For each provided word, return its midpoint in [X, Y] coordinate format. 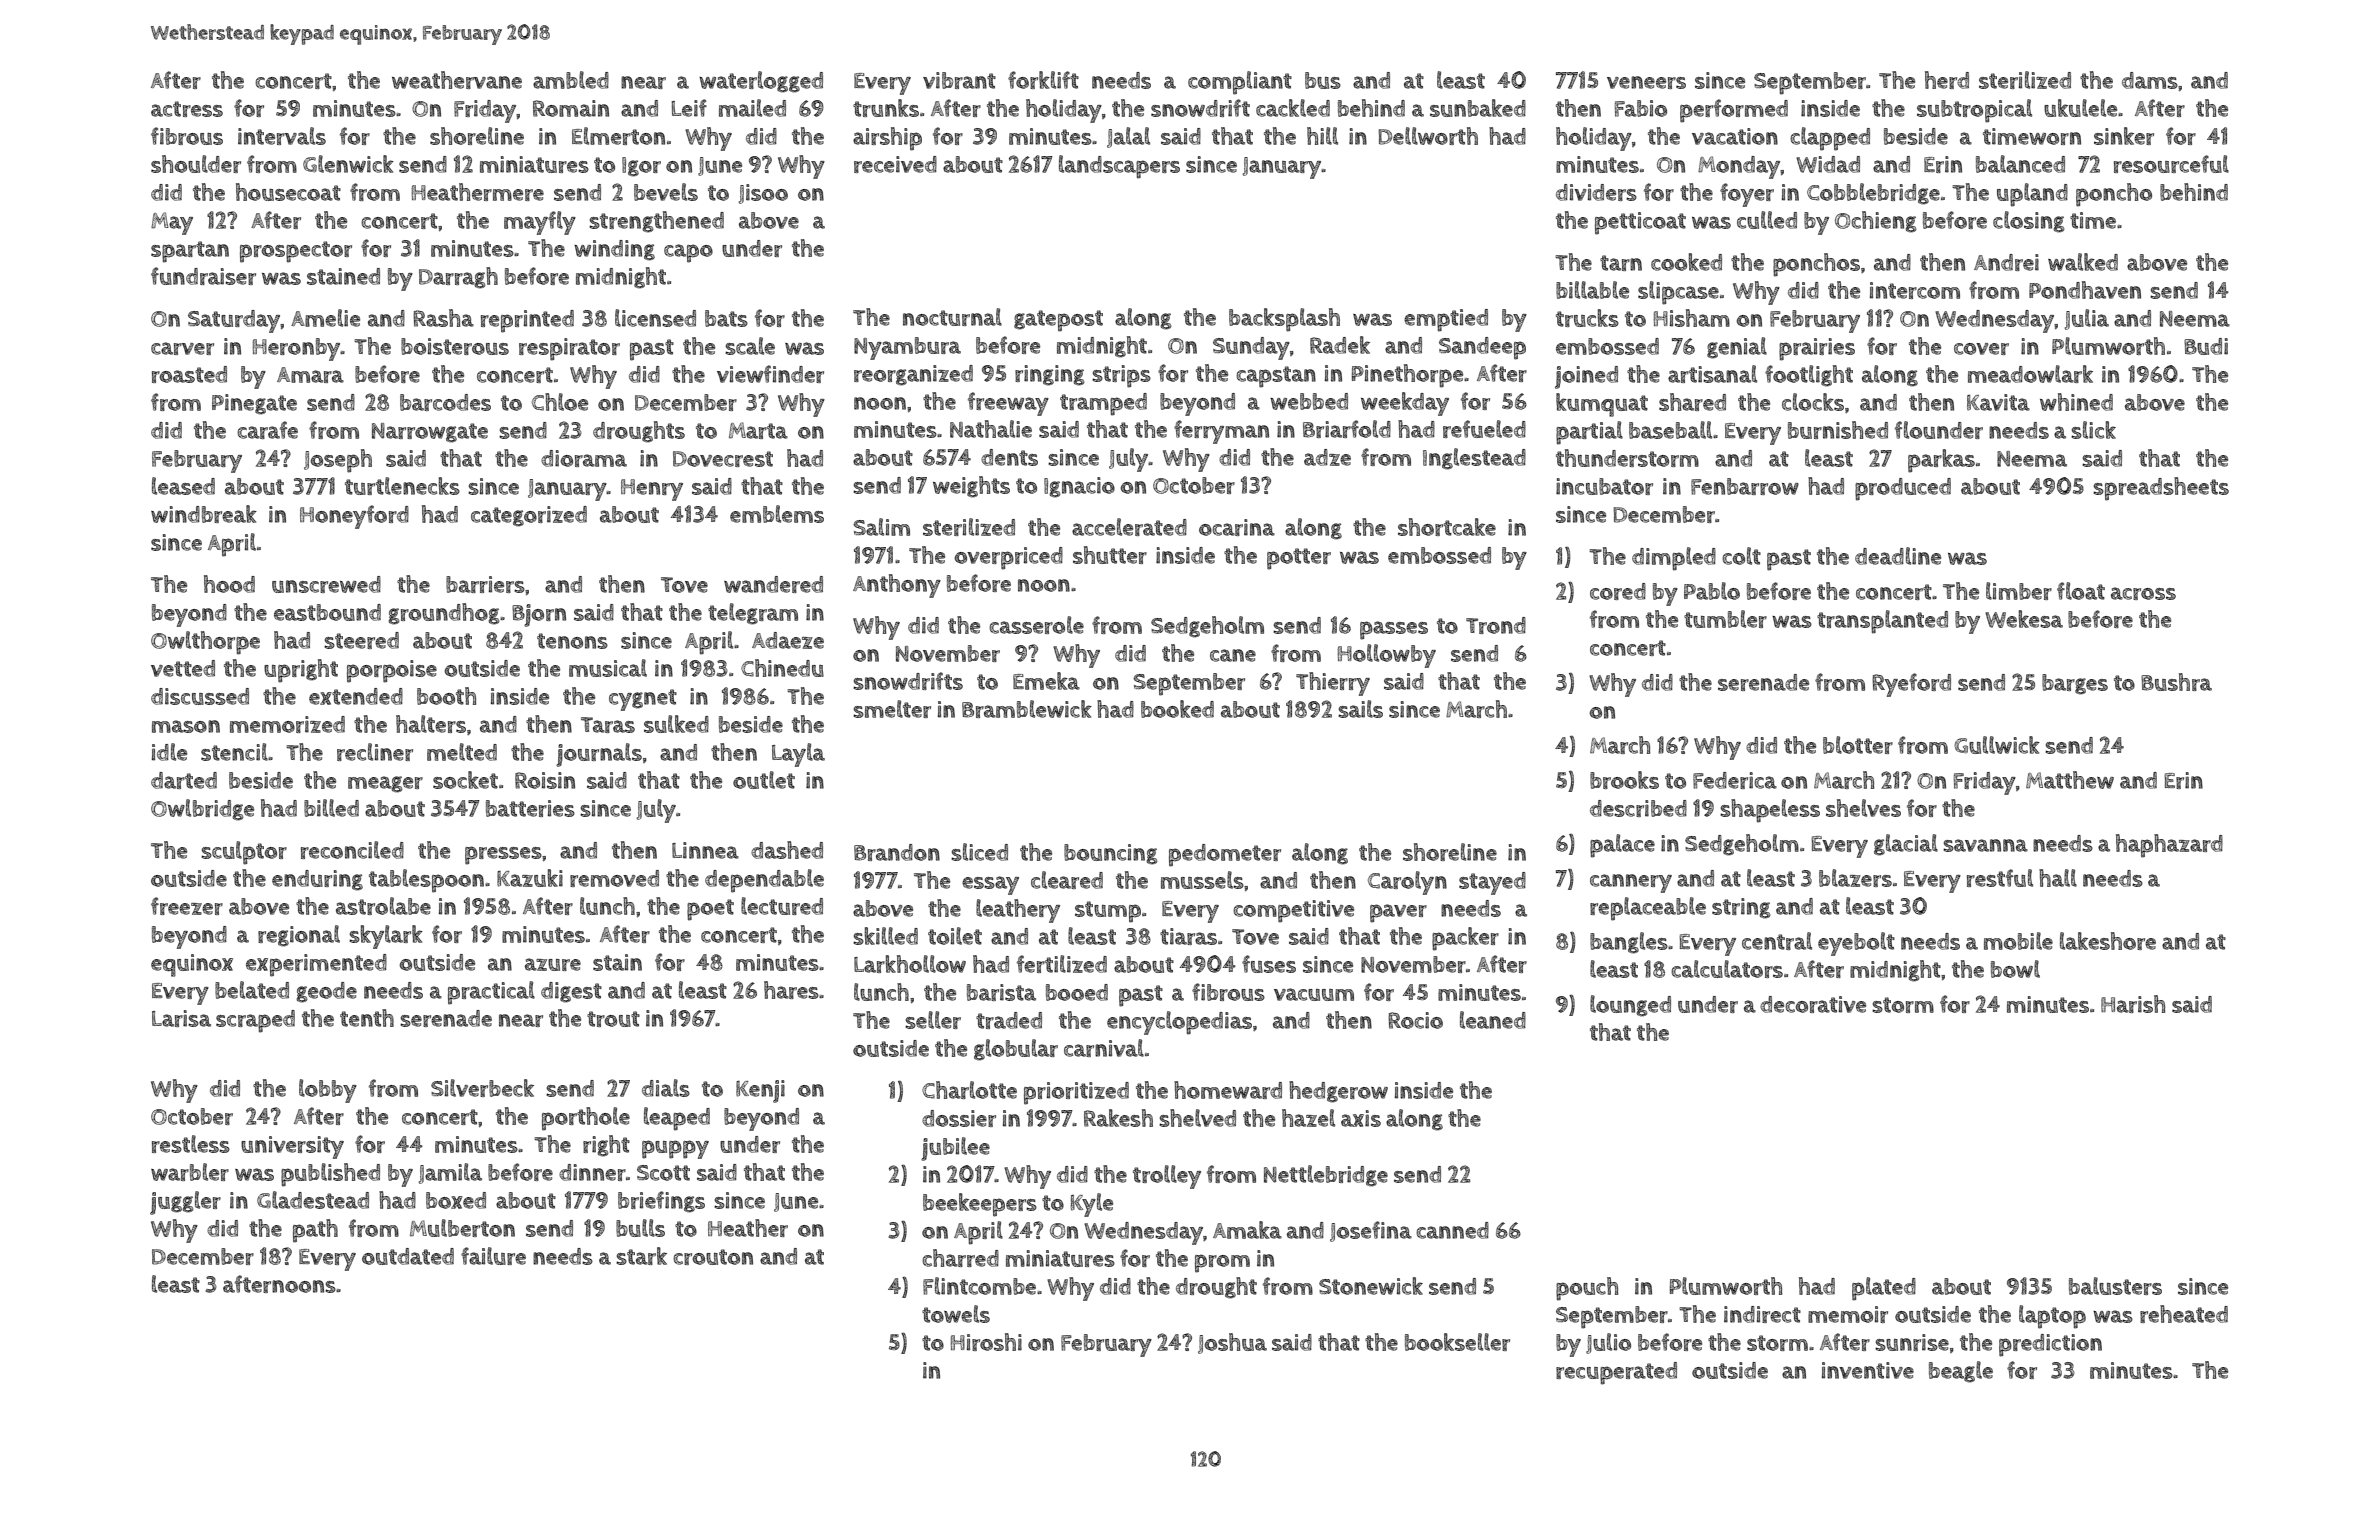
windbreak [204, 514]
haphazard [2169, 846]
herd [1947, 80]
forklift [1043, 80]
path [315, 1231]
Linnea [705, 850]
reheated [2184, 1314]
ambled [571, 80]
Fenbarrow [1745, 486]
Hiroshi [986, 1342]
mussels [1202, 880]
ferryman [1221, 432]
